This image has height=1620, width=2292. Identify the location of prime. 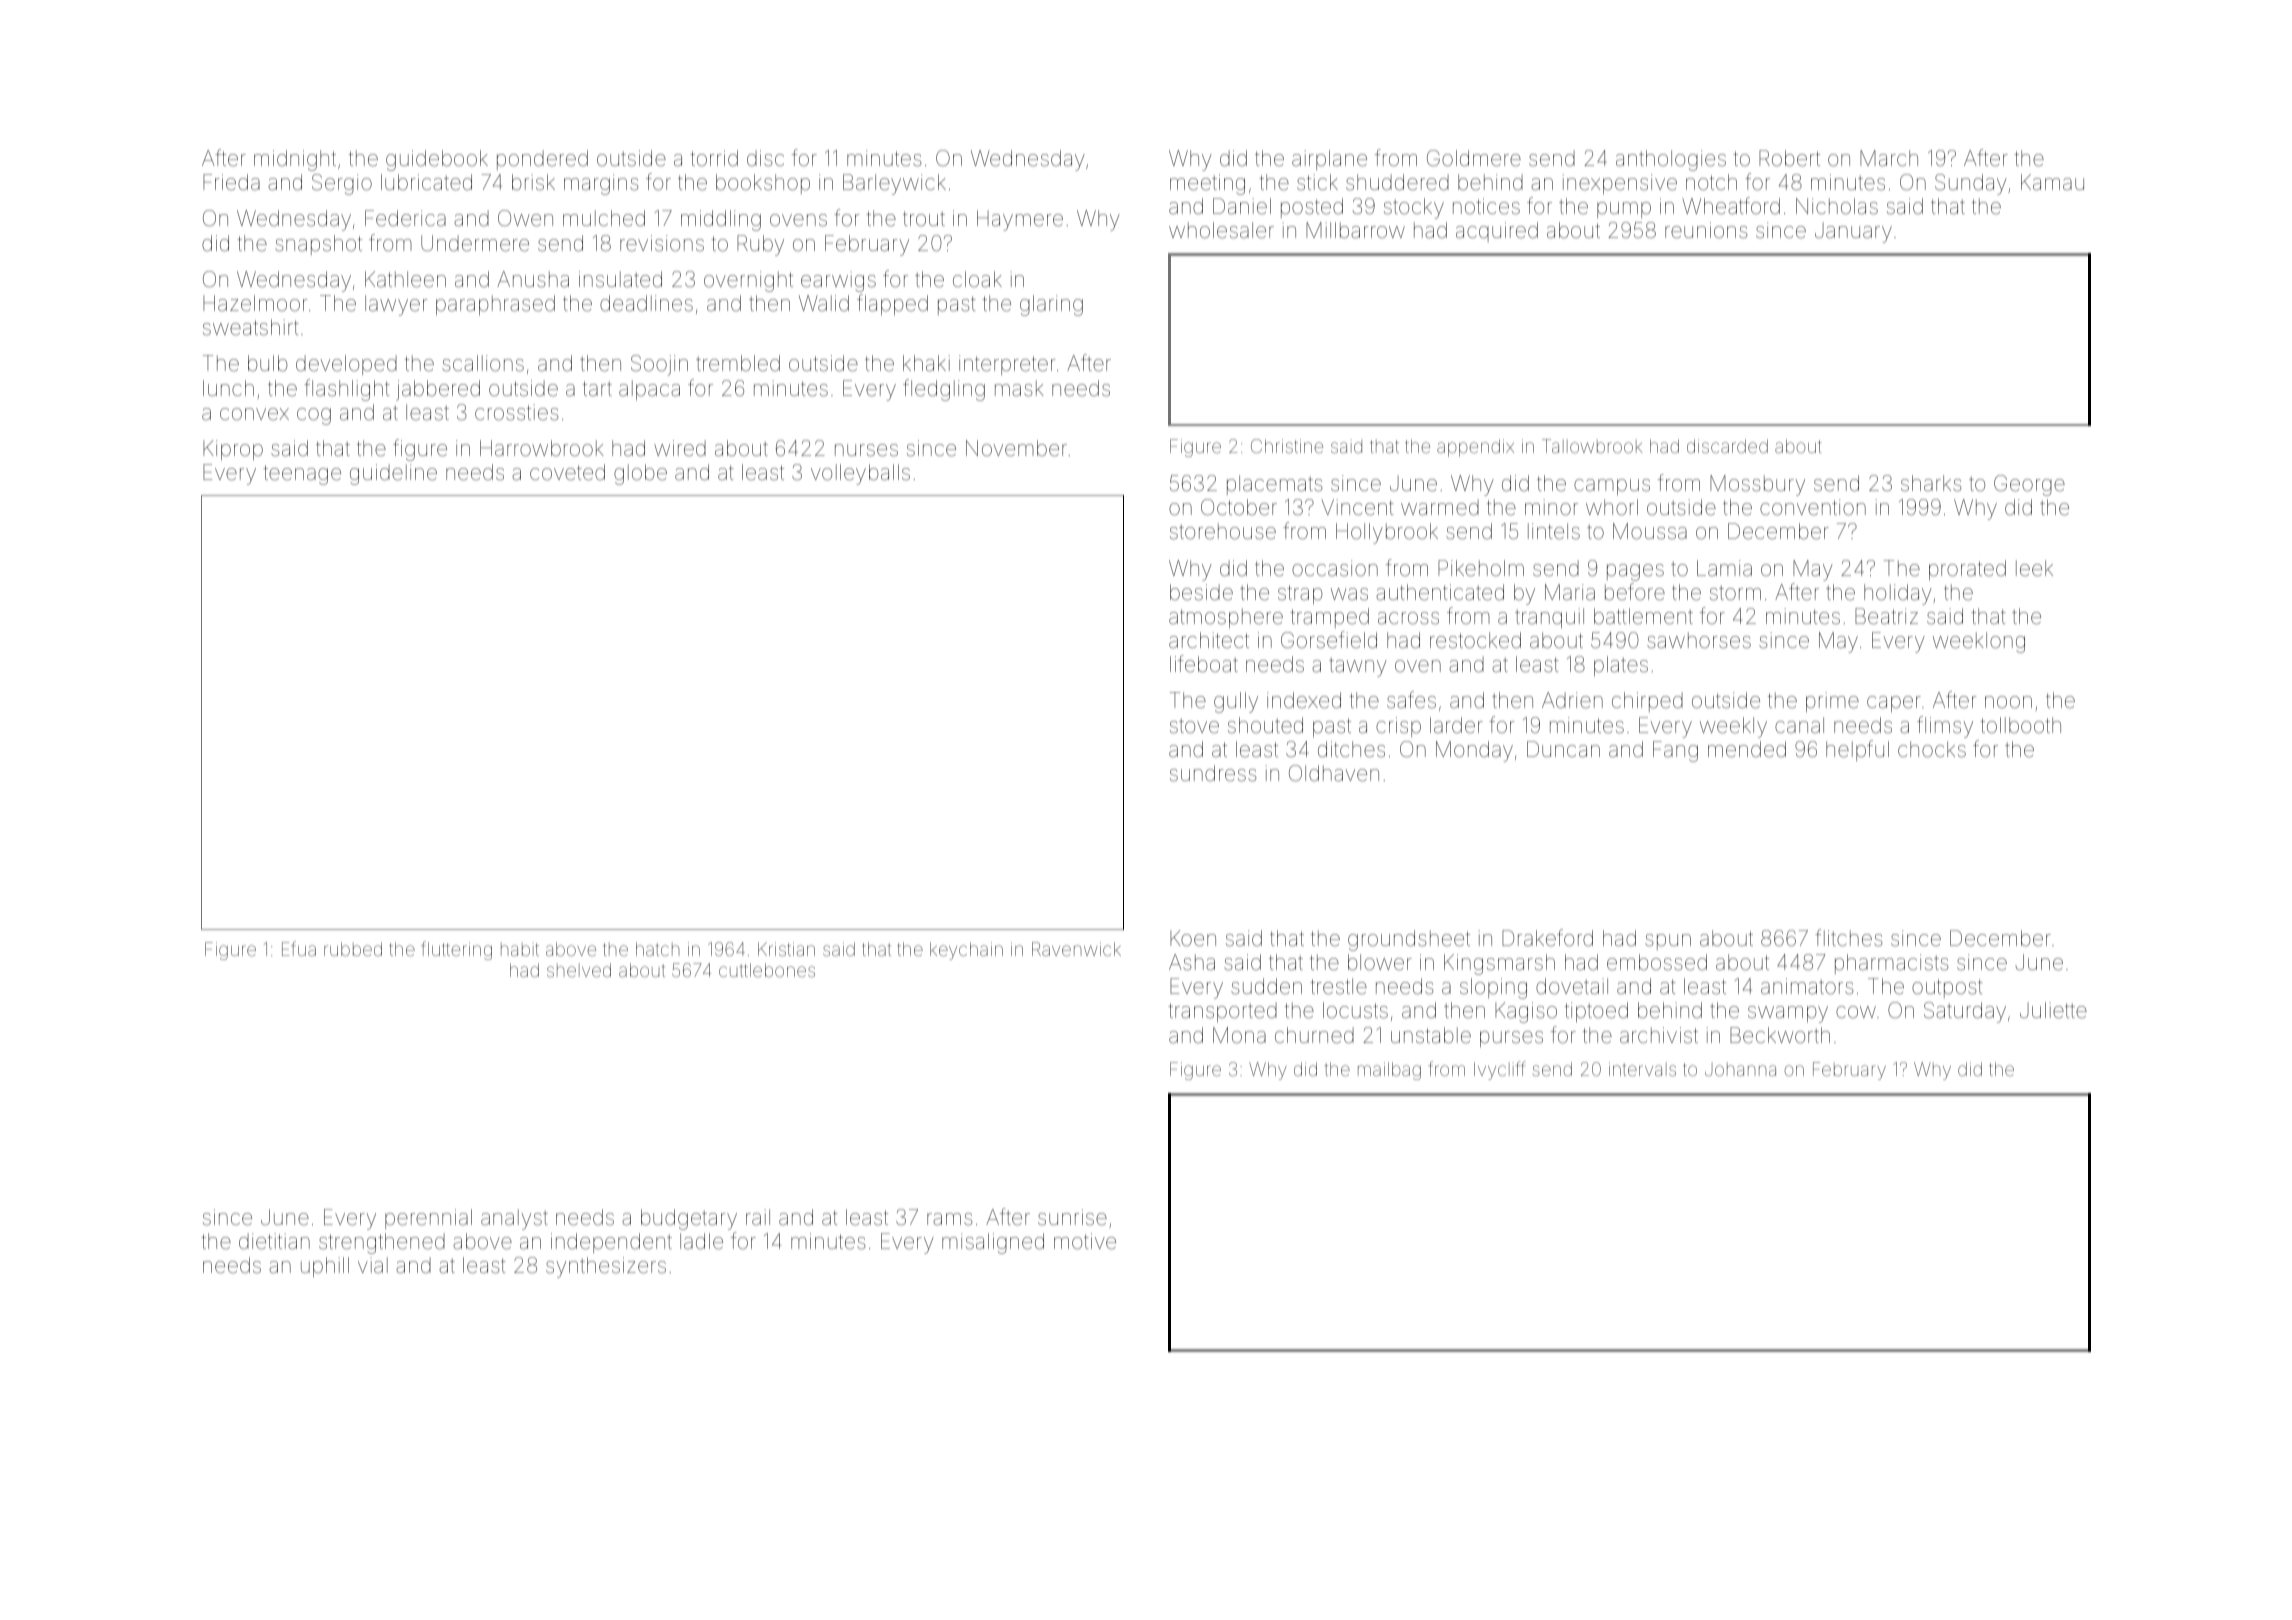
(1832, 702).
